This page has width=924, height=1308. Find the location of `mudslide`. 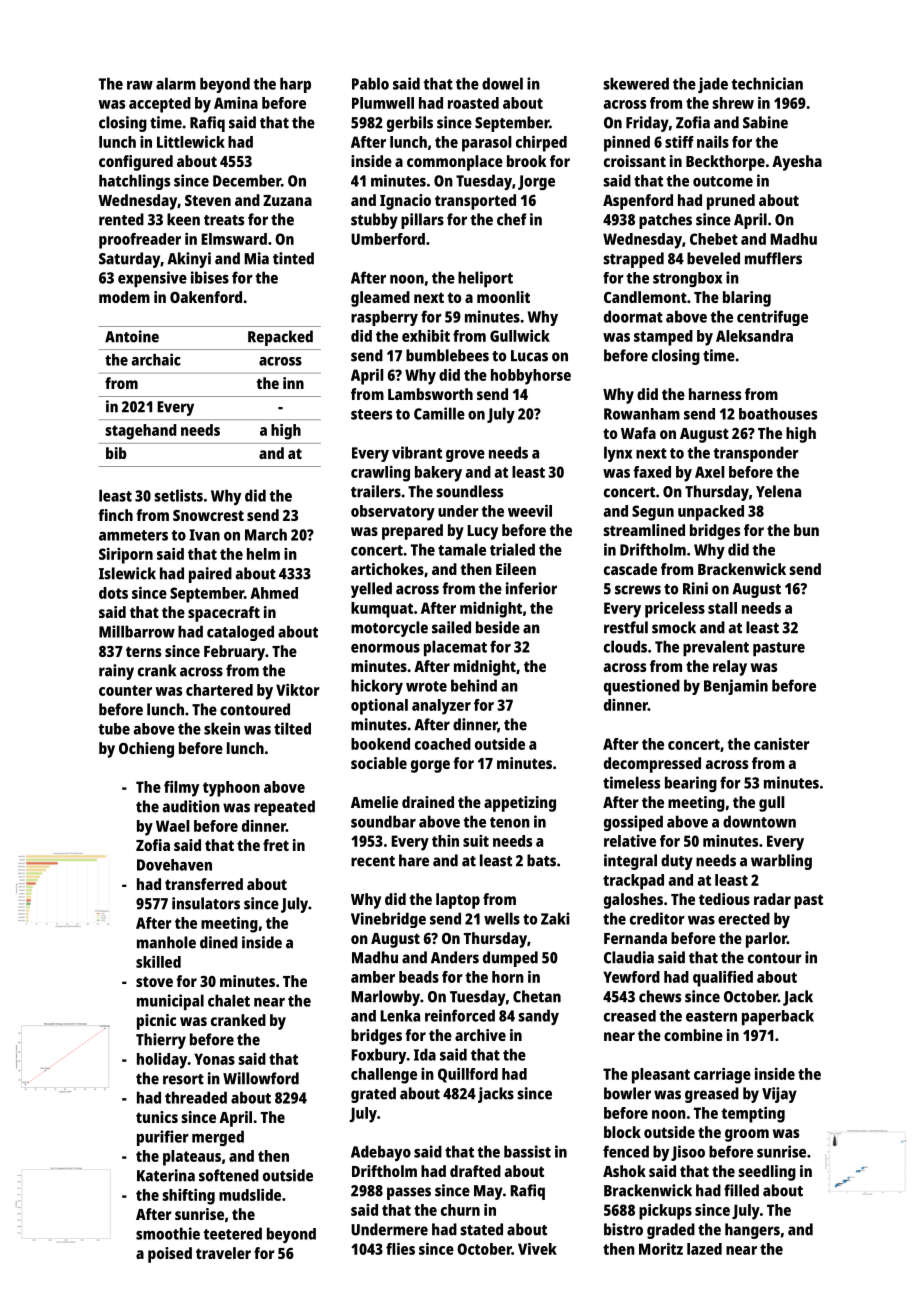

mudslide is located at coordinates (250, 1194).
